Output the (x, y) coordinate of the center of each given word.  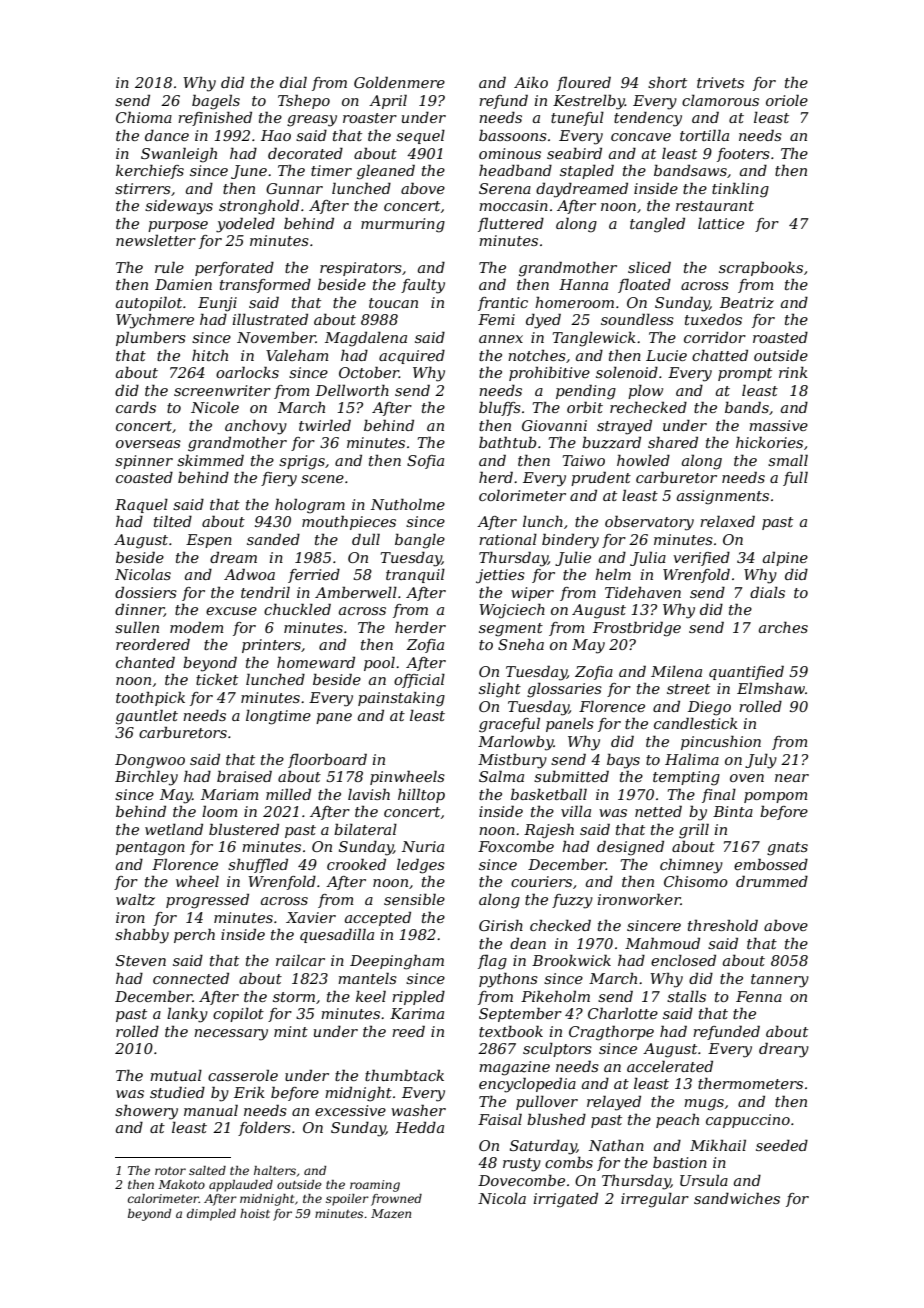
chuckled (297, 609)
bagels (216, 102)
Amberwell (356, 592)
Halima (692, 759)
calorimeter (163, 1198)
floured (584, 83)
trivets (720, 82)
